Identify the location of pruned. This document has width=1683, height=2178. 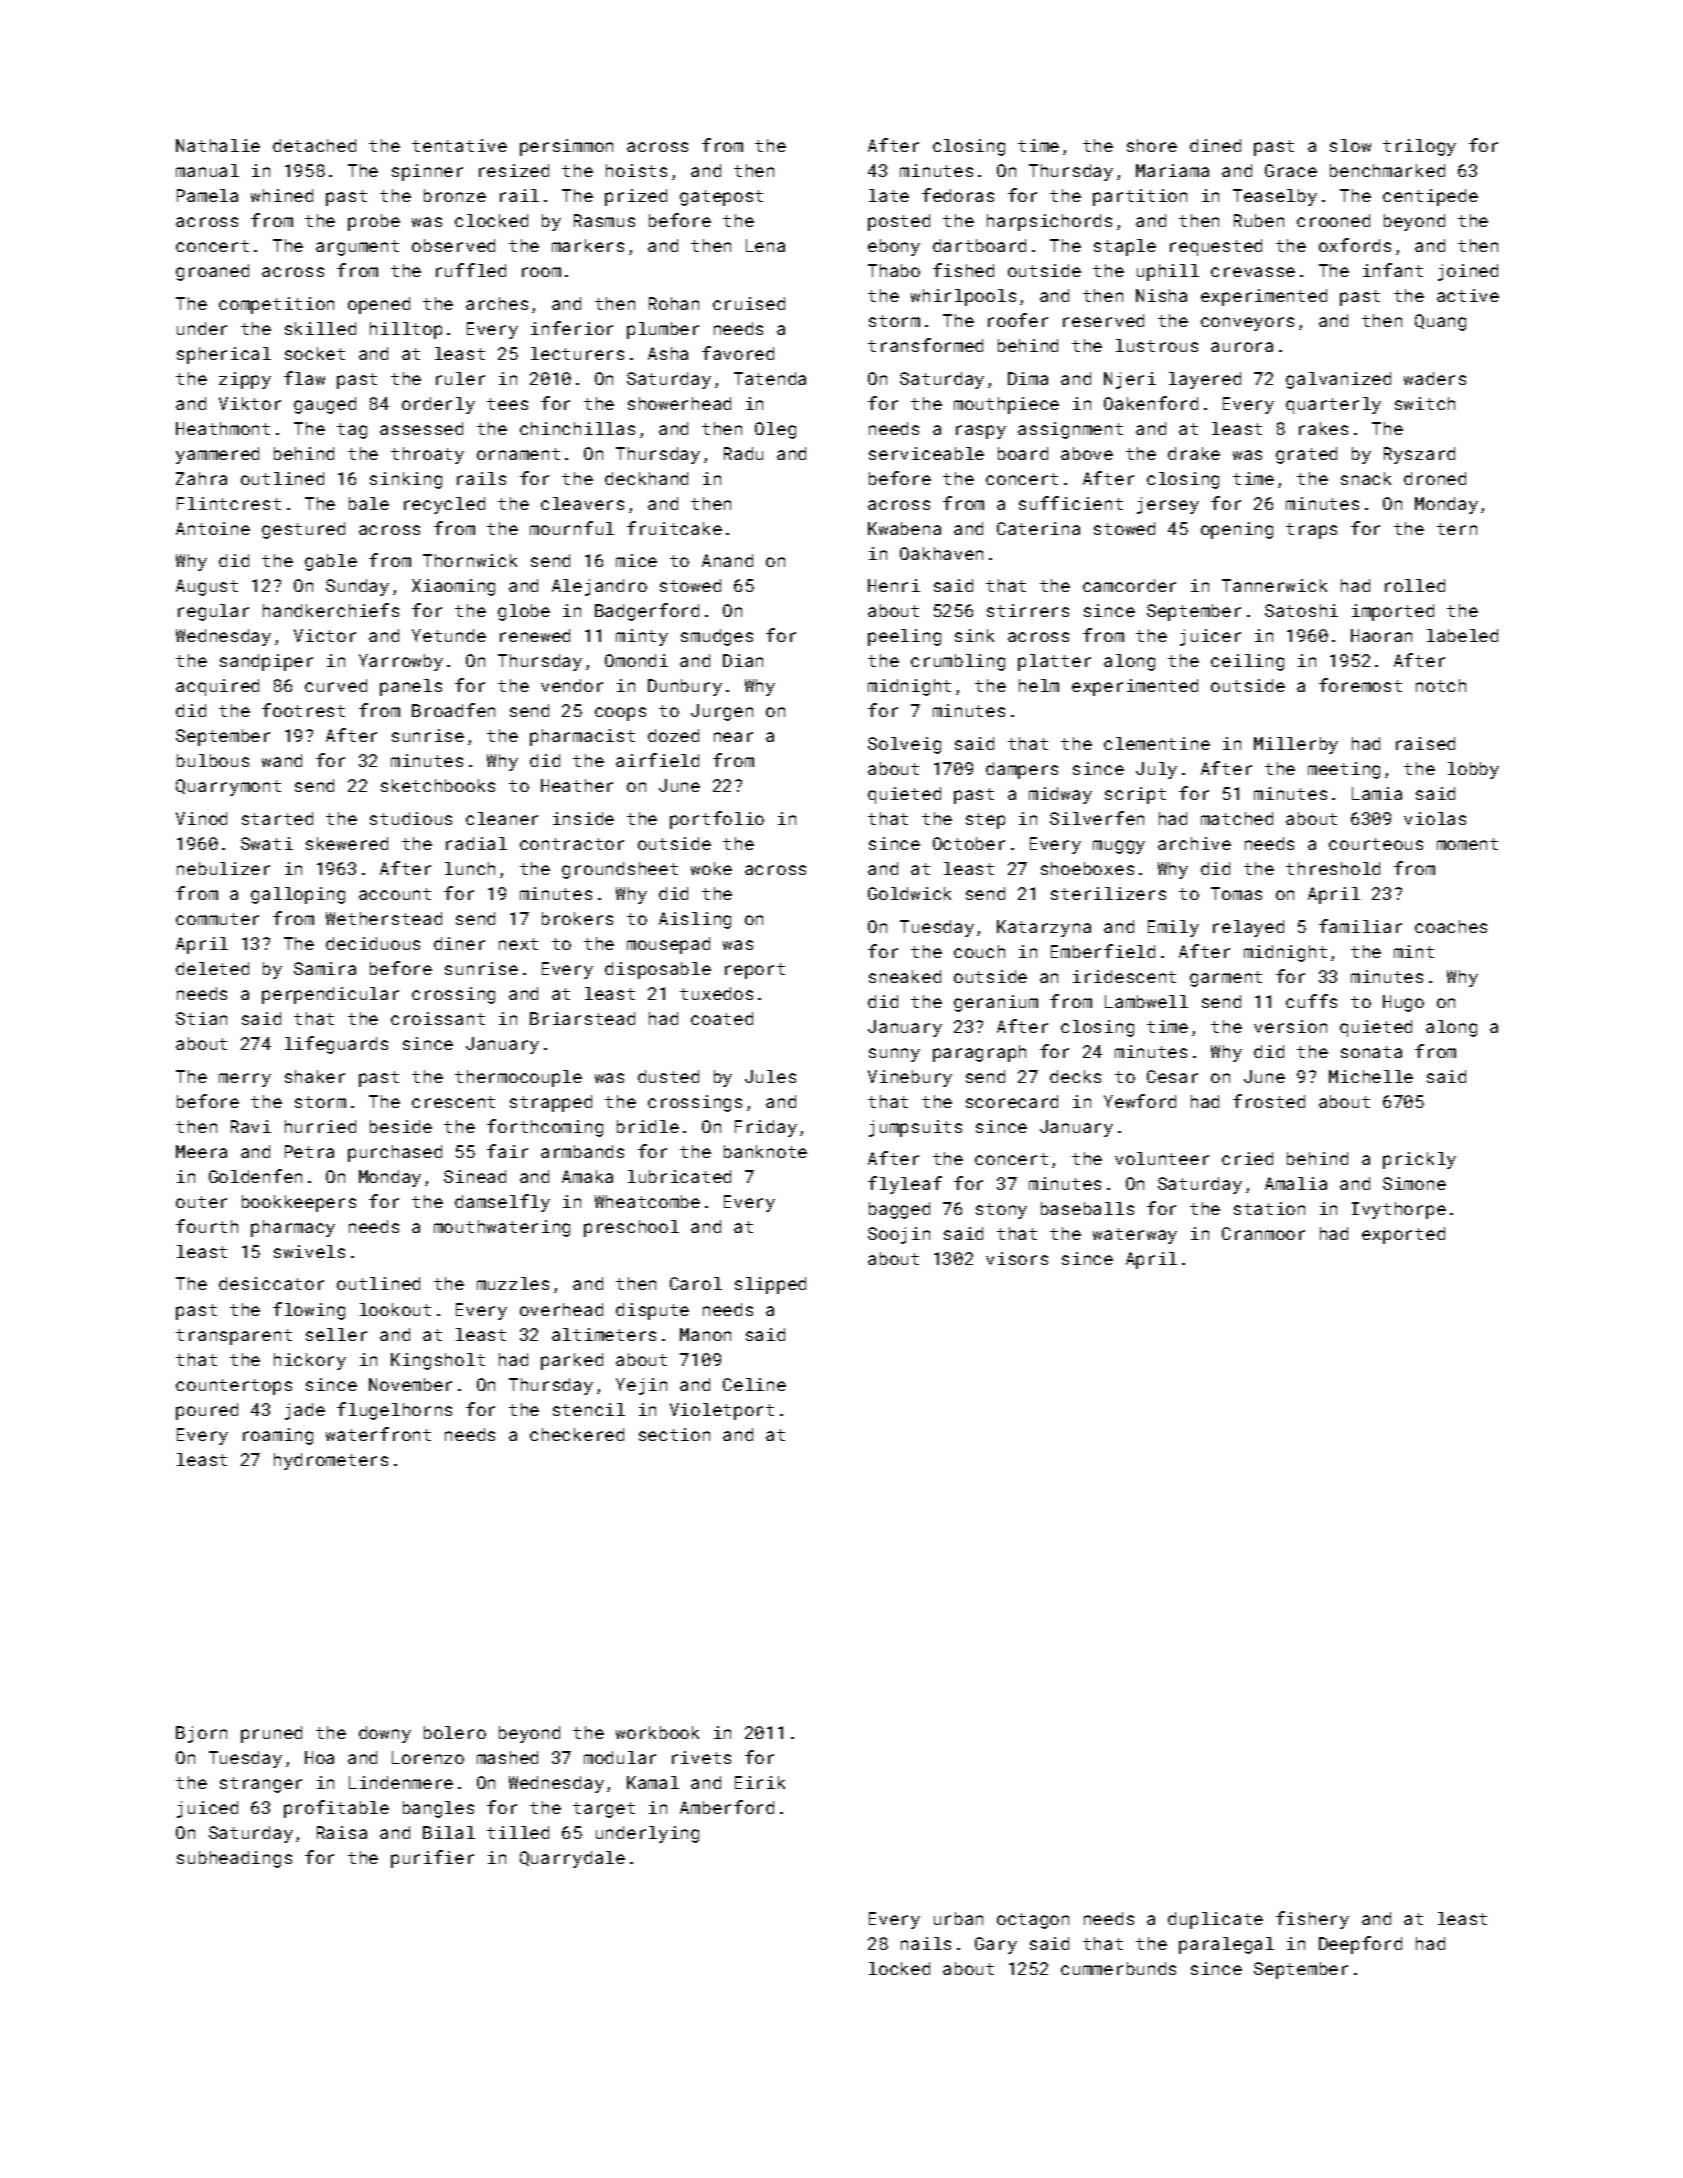
(271, 1734).
